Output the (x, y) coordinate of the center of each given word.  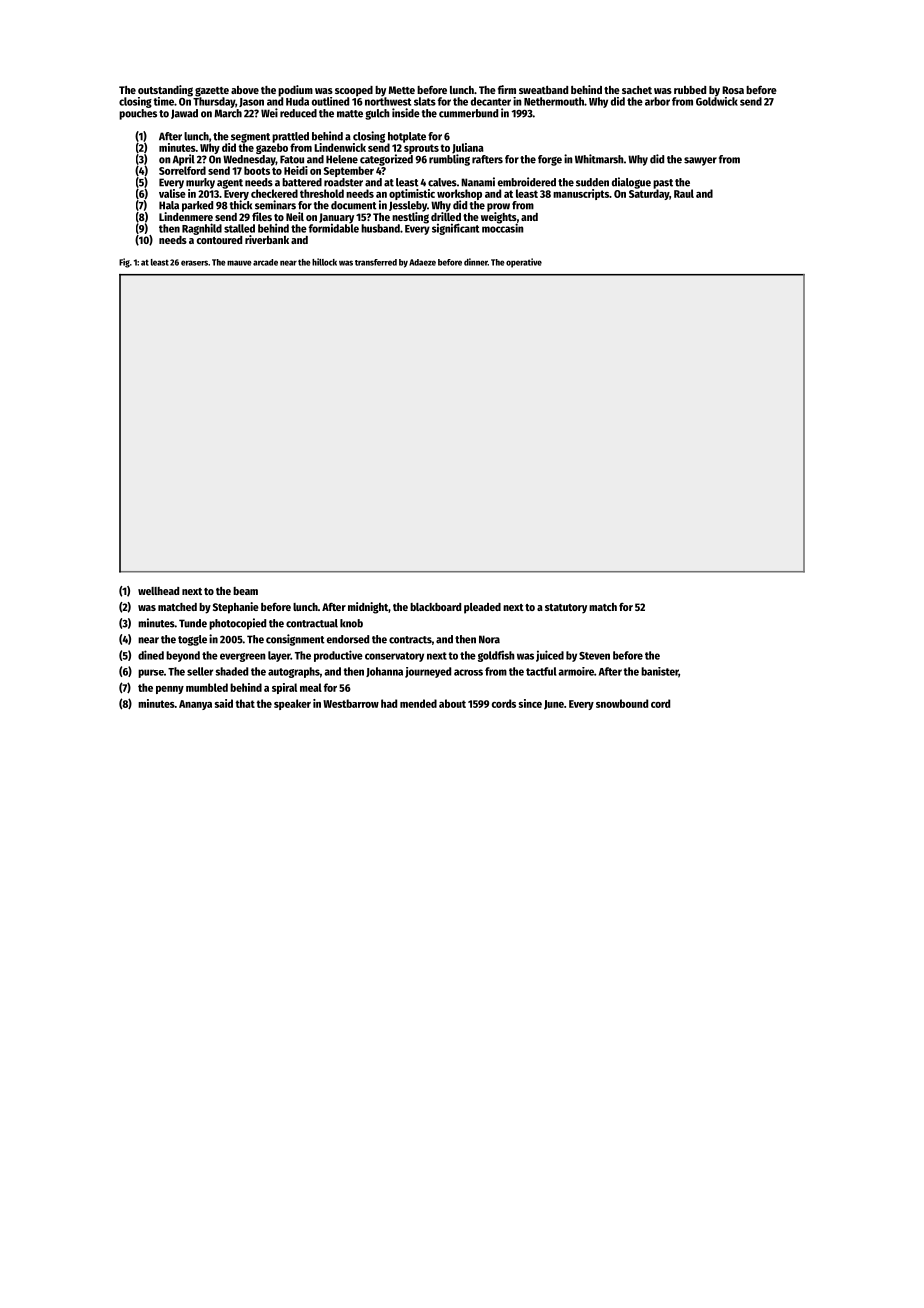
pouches (138, 114)
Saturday (649, 194)
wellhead (158, 591)
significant (455, 229)
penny (170, 690)
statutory (566, 609)
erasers (194, 263)
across (468, 672)
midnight (368, 608)
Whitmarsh (599, 159)
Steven (594, 656)
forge (550, 160)
